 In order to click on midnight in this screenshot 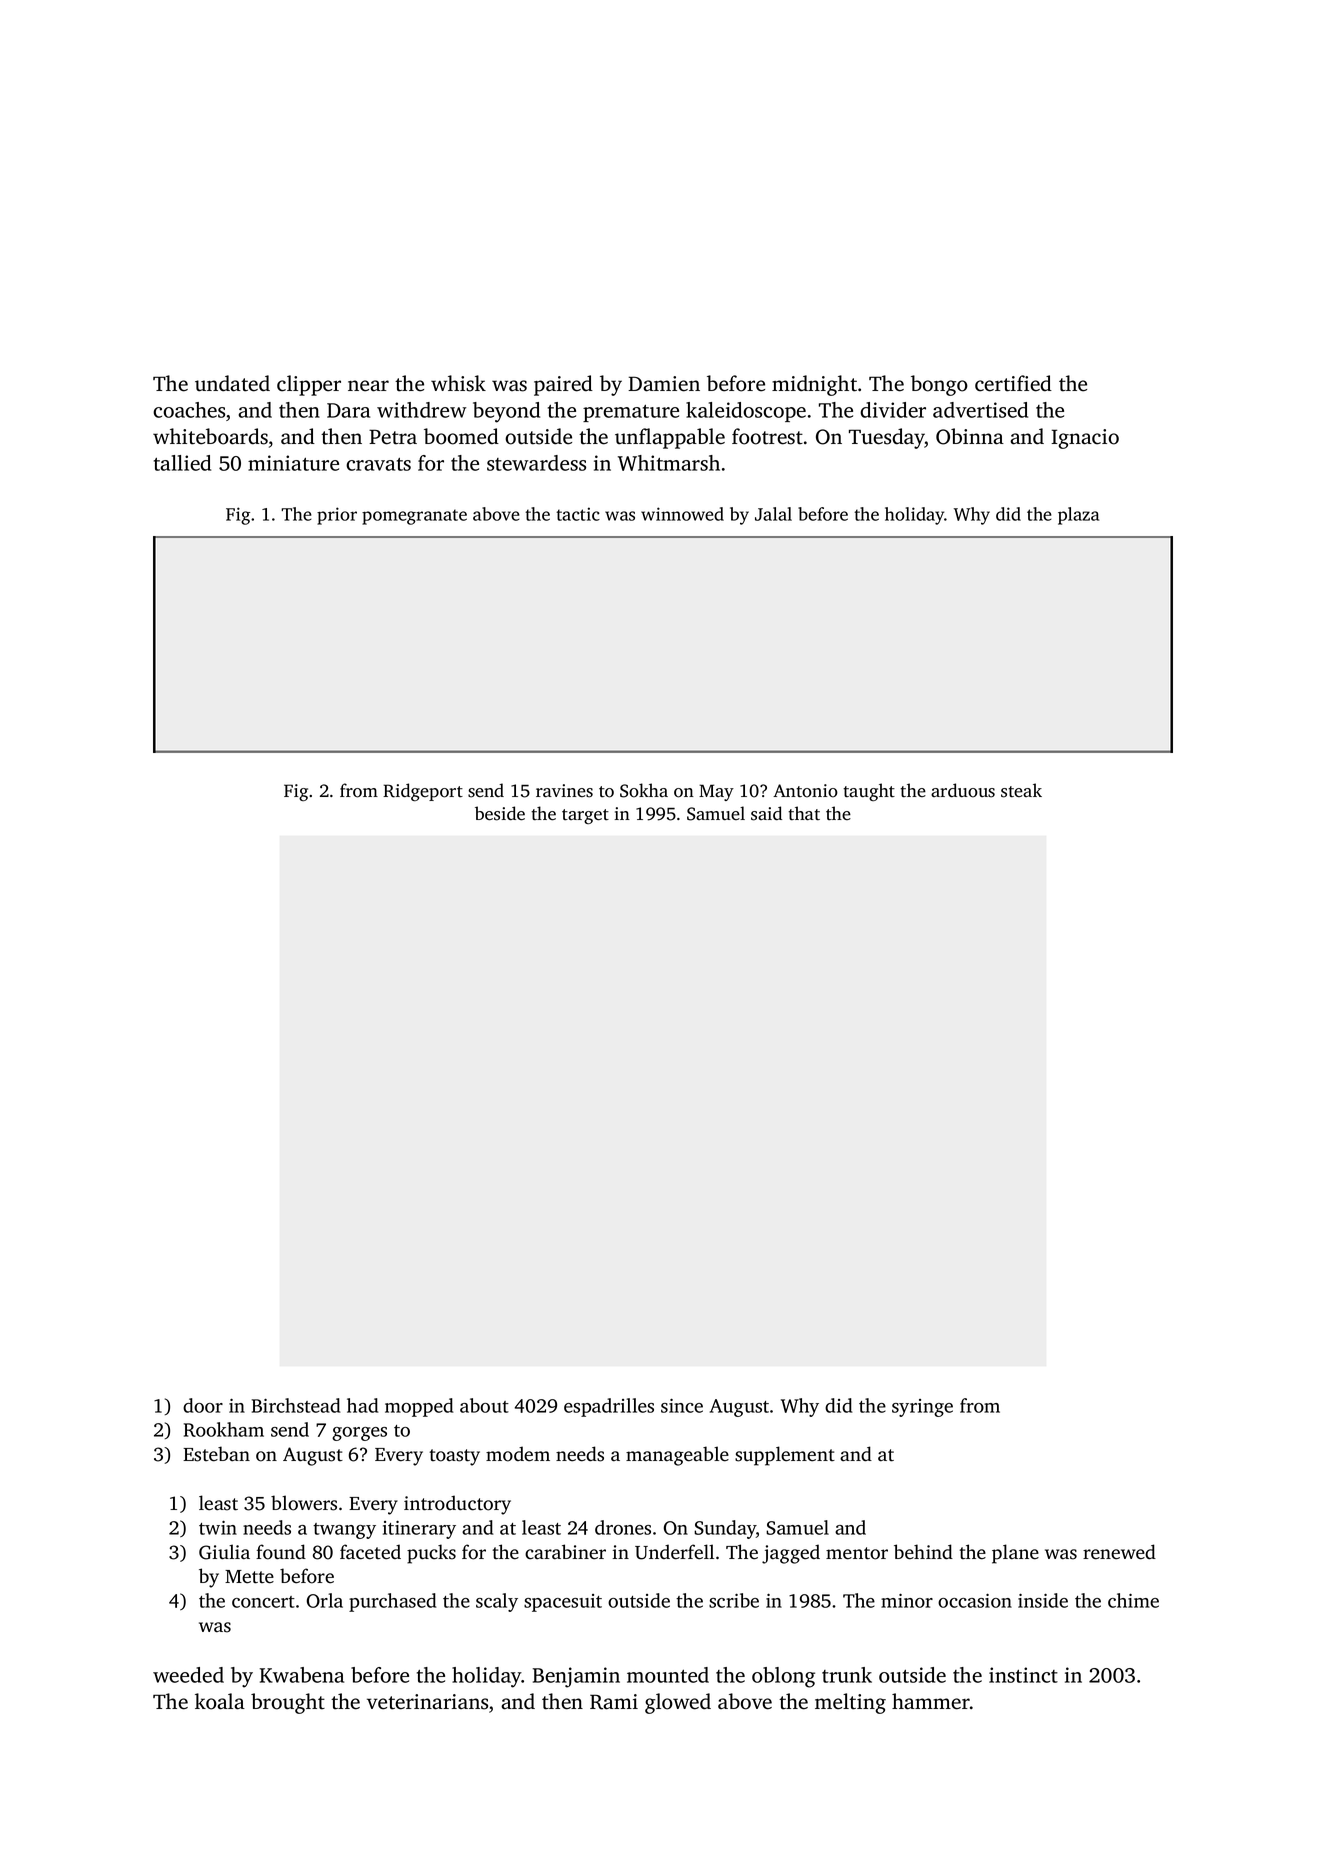, I will do `click(814, 385)`.
